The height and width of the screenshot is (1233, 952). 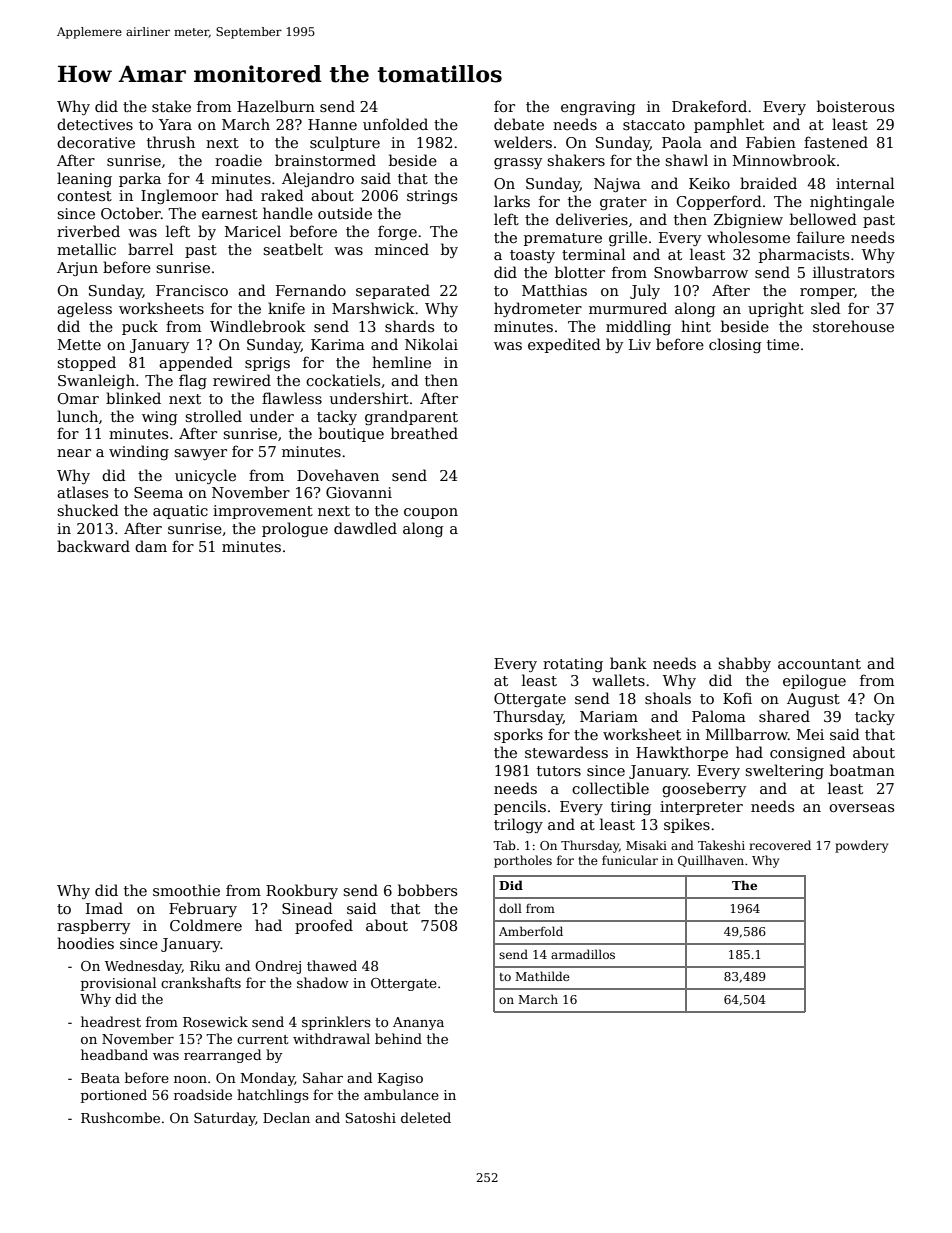 I want to click on closing, so click(x=735, y=345).
